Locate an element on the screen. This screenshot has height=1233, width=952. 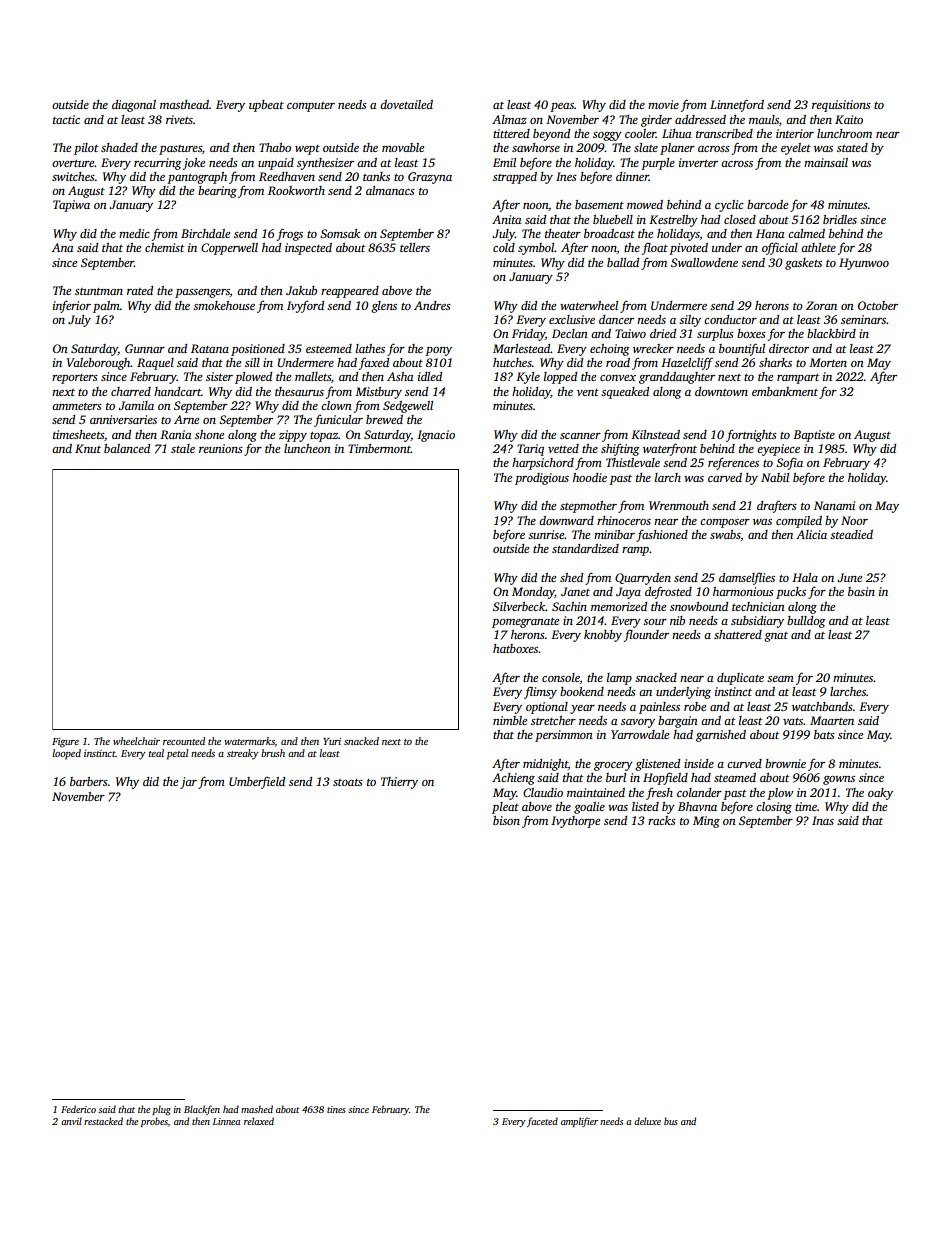
closing is located at coordinates (774, 808).
